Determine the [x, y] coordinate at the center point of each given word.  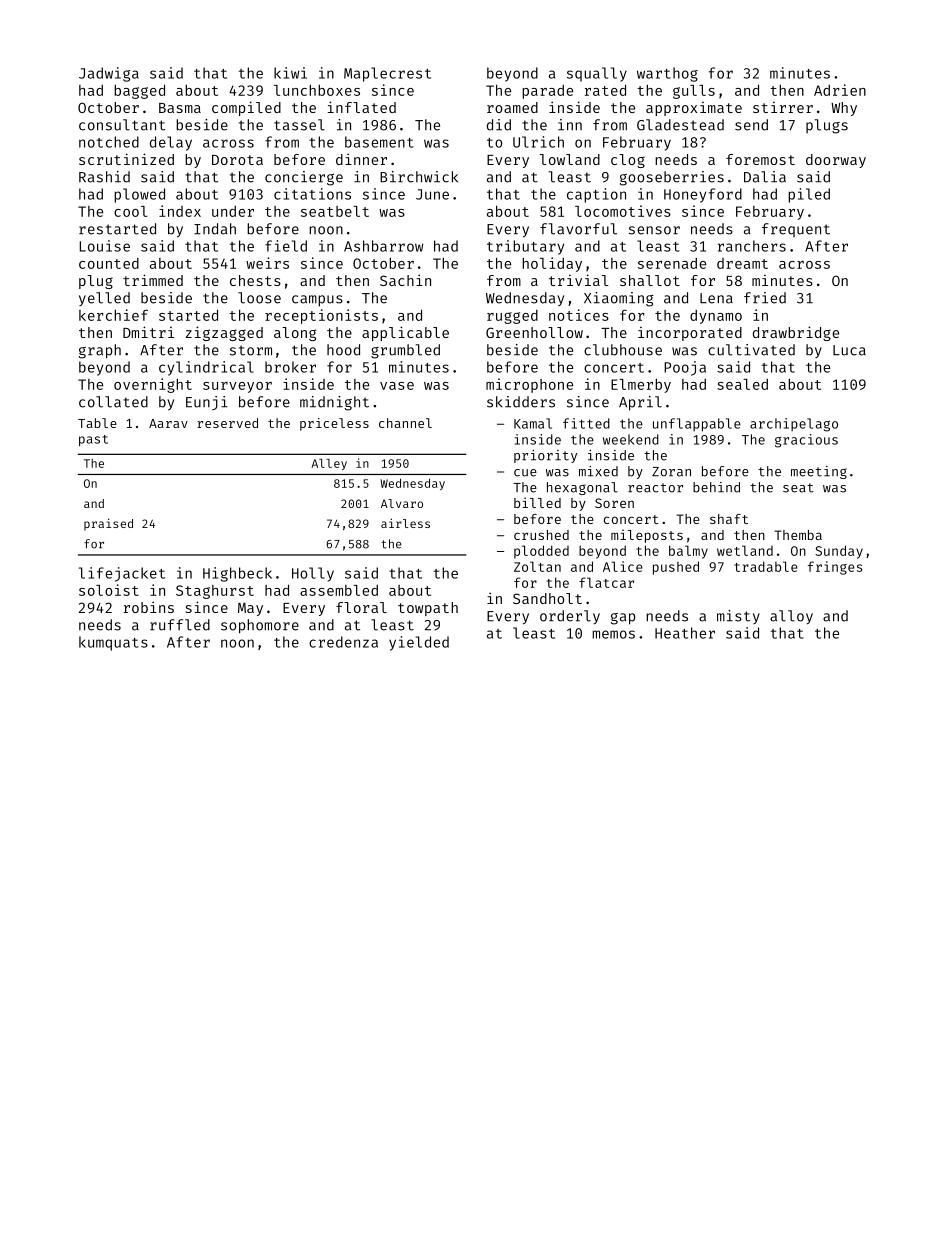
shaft [729, 519]
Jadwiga [109, 74]
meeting [819, 472]
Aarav [168, 423]
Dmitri [148, 332]
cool [130, 211]
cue [525, 473]
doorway [836, 161]
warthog [667, 74]
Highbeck [237, 574]
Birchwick [419, 177]
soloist [109, 590]
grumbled [405, 351]
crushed [541, 535]
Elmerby [641, 385]
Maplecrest [387, 74]
